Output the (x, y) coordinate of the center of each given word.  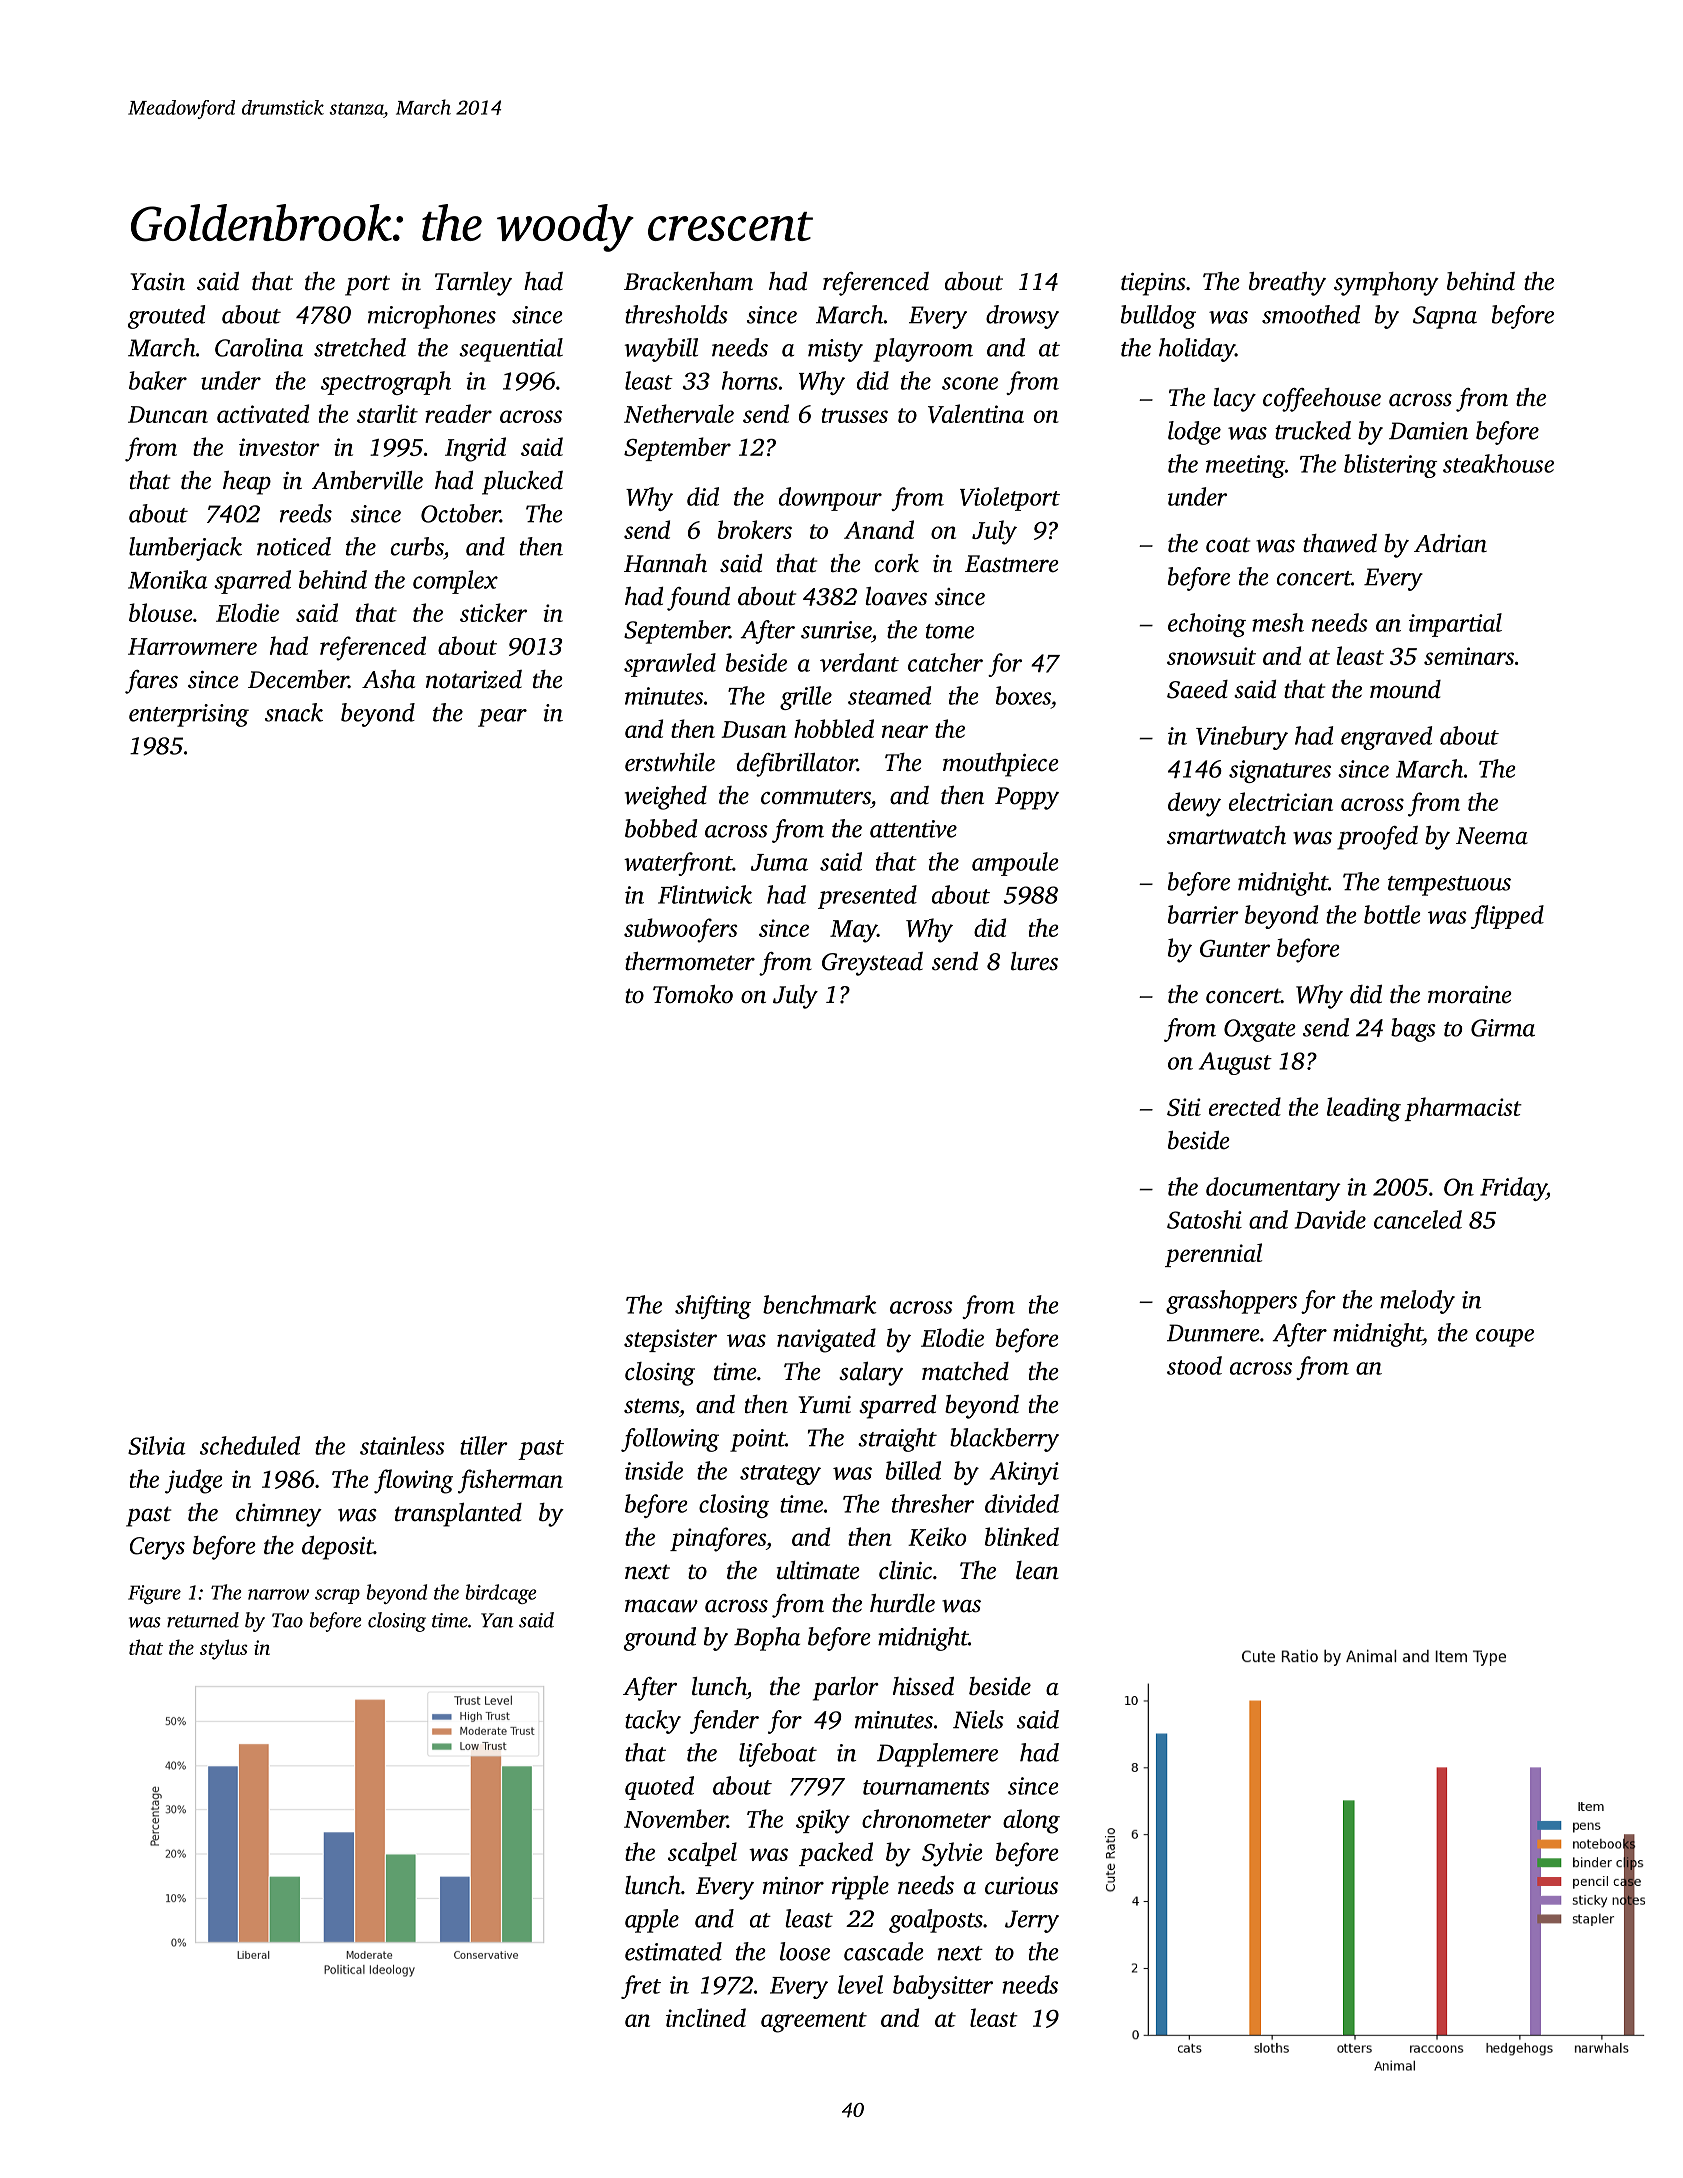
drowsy (1022, 317)
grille (806, 698)
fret (641, 1987)
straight (897, 1440)
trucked (1313, 430)
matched (965, 1371)
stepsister (670, 1340)
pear (502, 718)
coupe (1505, 1338)
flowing (413, 1481)
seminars (1469, 656)
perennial (1213, 1255)
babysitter (943, 1987)
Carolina (259, 347)
